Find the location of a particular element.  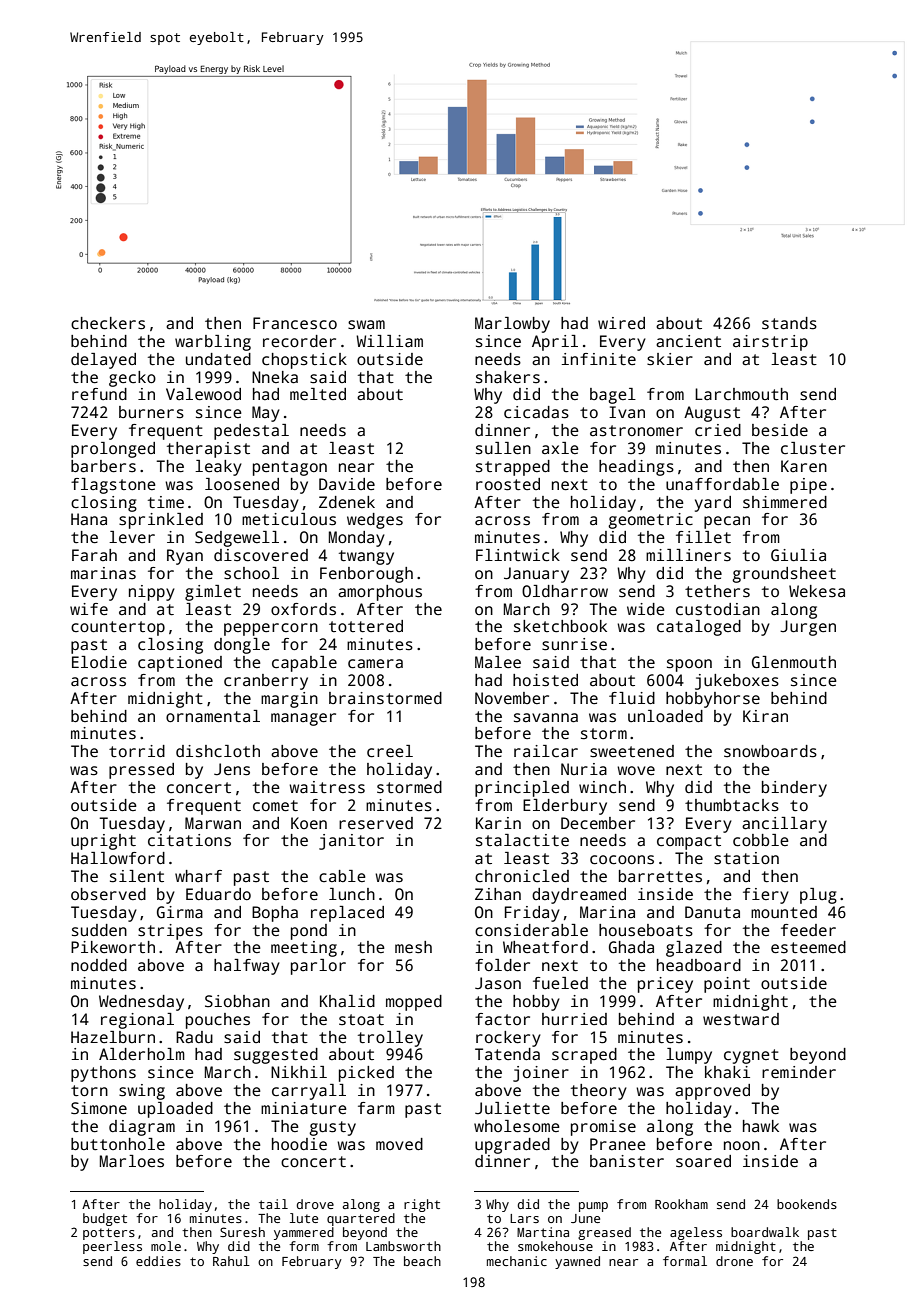

Eduardo is located at coordinates (218, 894).
